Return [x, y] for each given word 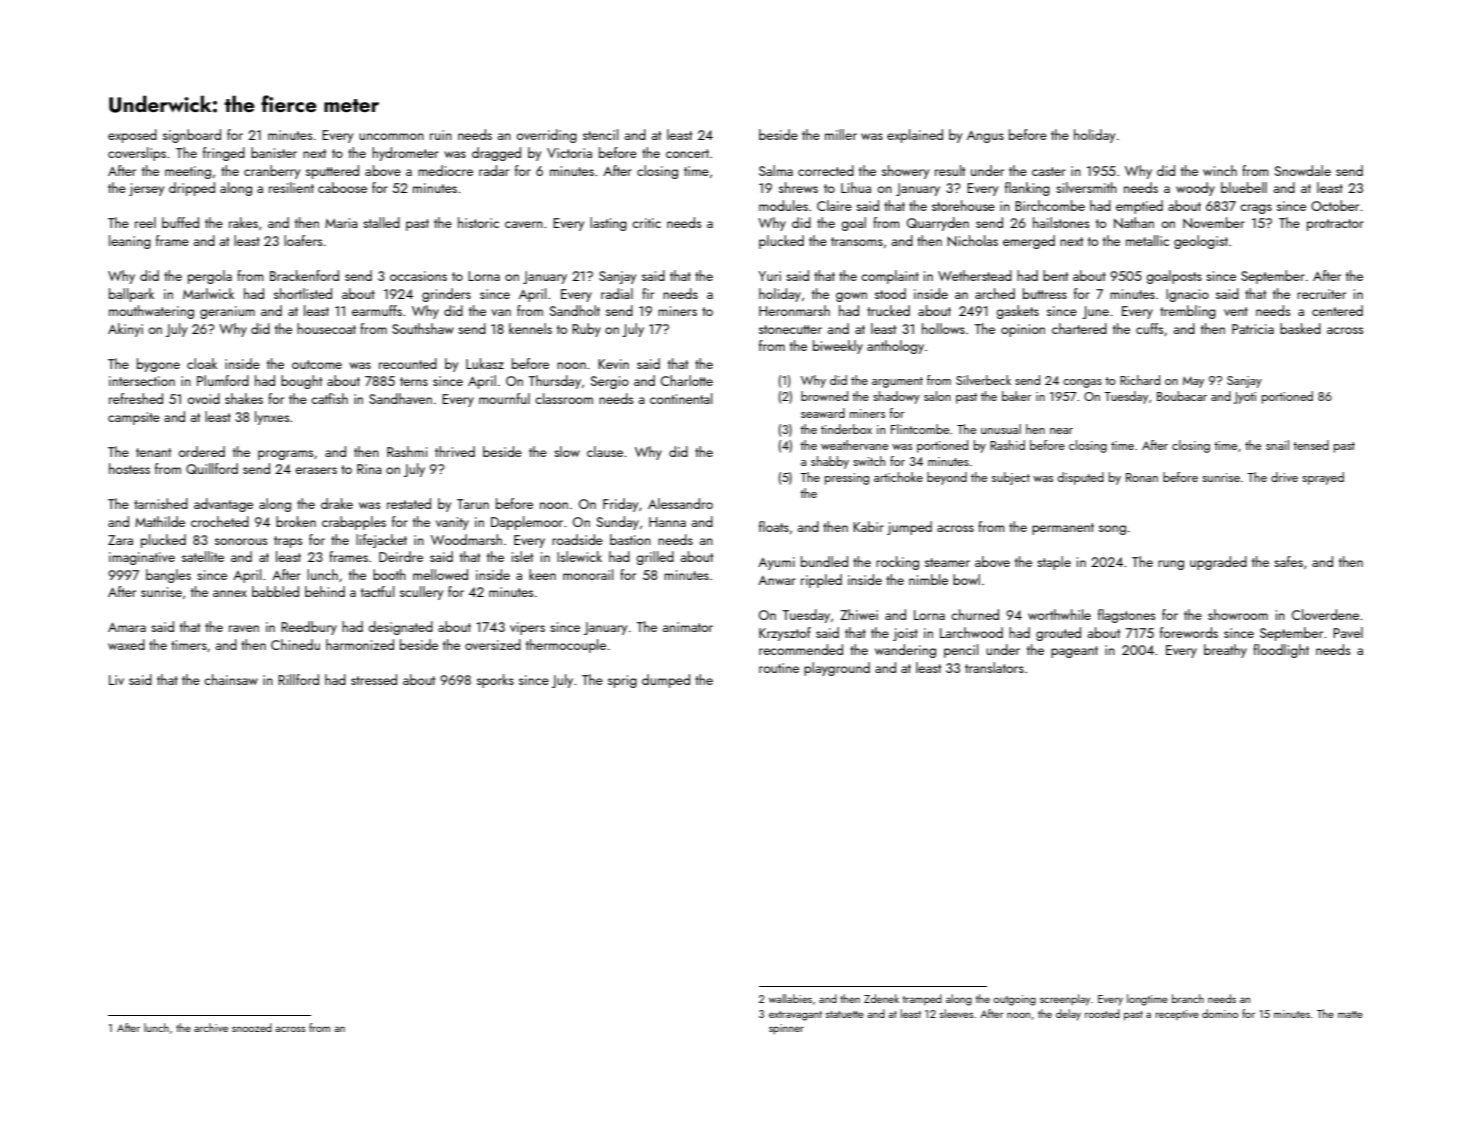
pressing [847, 479]
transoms [857, 241]
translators [994, 667]
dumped [666, 681]
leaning [130, 242]
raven [244, 628]
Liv [116, 680]
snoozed [252, 1027]
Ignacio [1187, 295]
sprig [622, 681]
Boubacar [1182, 396]
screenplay [1065, 1000]
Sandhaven [400, 398]
